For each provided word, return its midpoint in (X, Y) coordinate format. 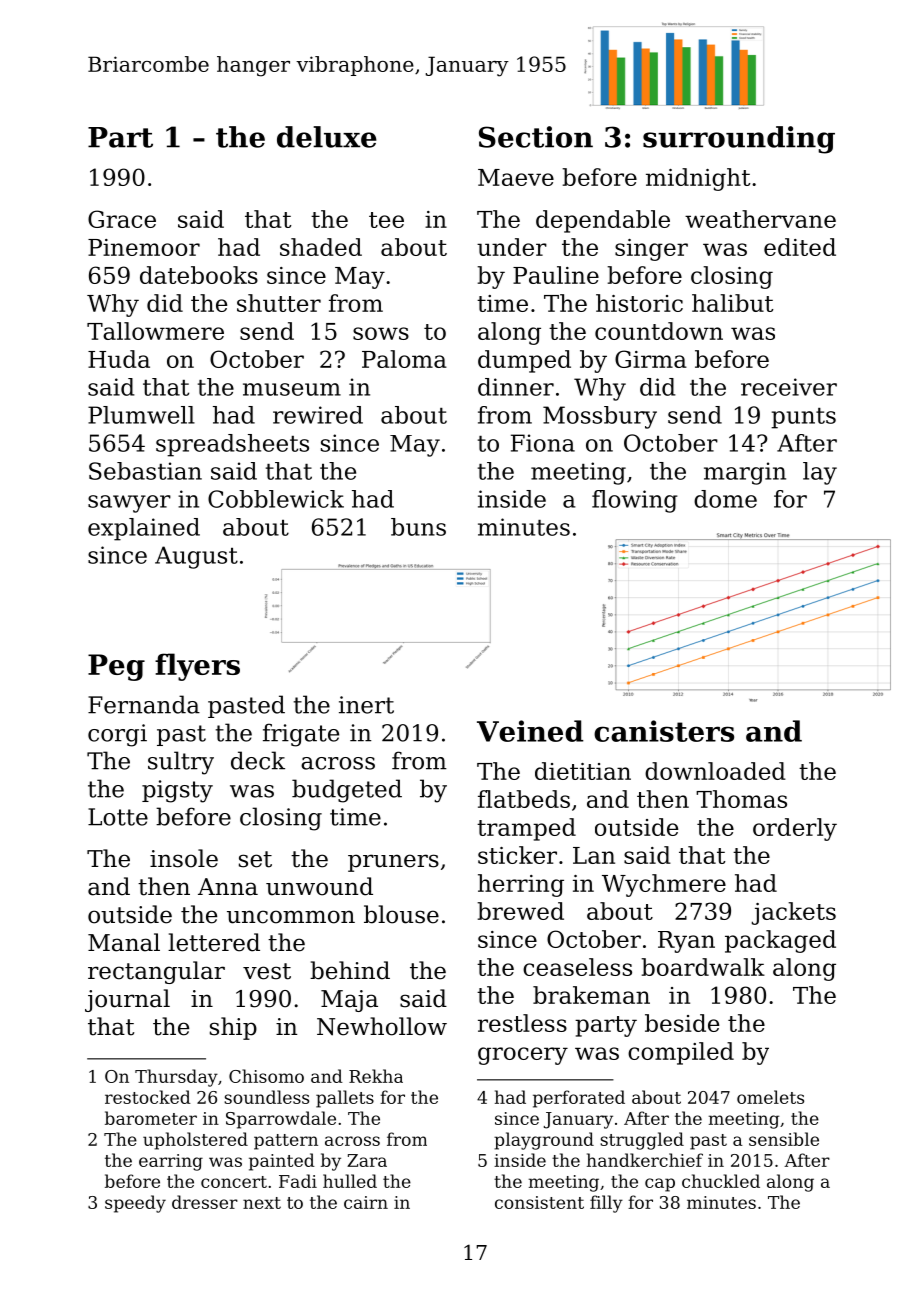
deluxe (327, 137)
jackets (794, 913)
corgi (117, 735)
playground (544, 1141)
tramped (526, 829)
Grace (122, 219)
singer (651, 250)
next (262, 1203)
